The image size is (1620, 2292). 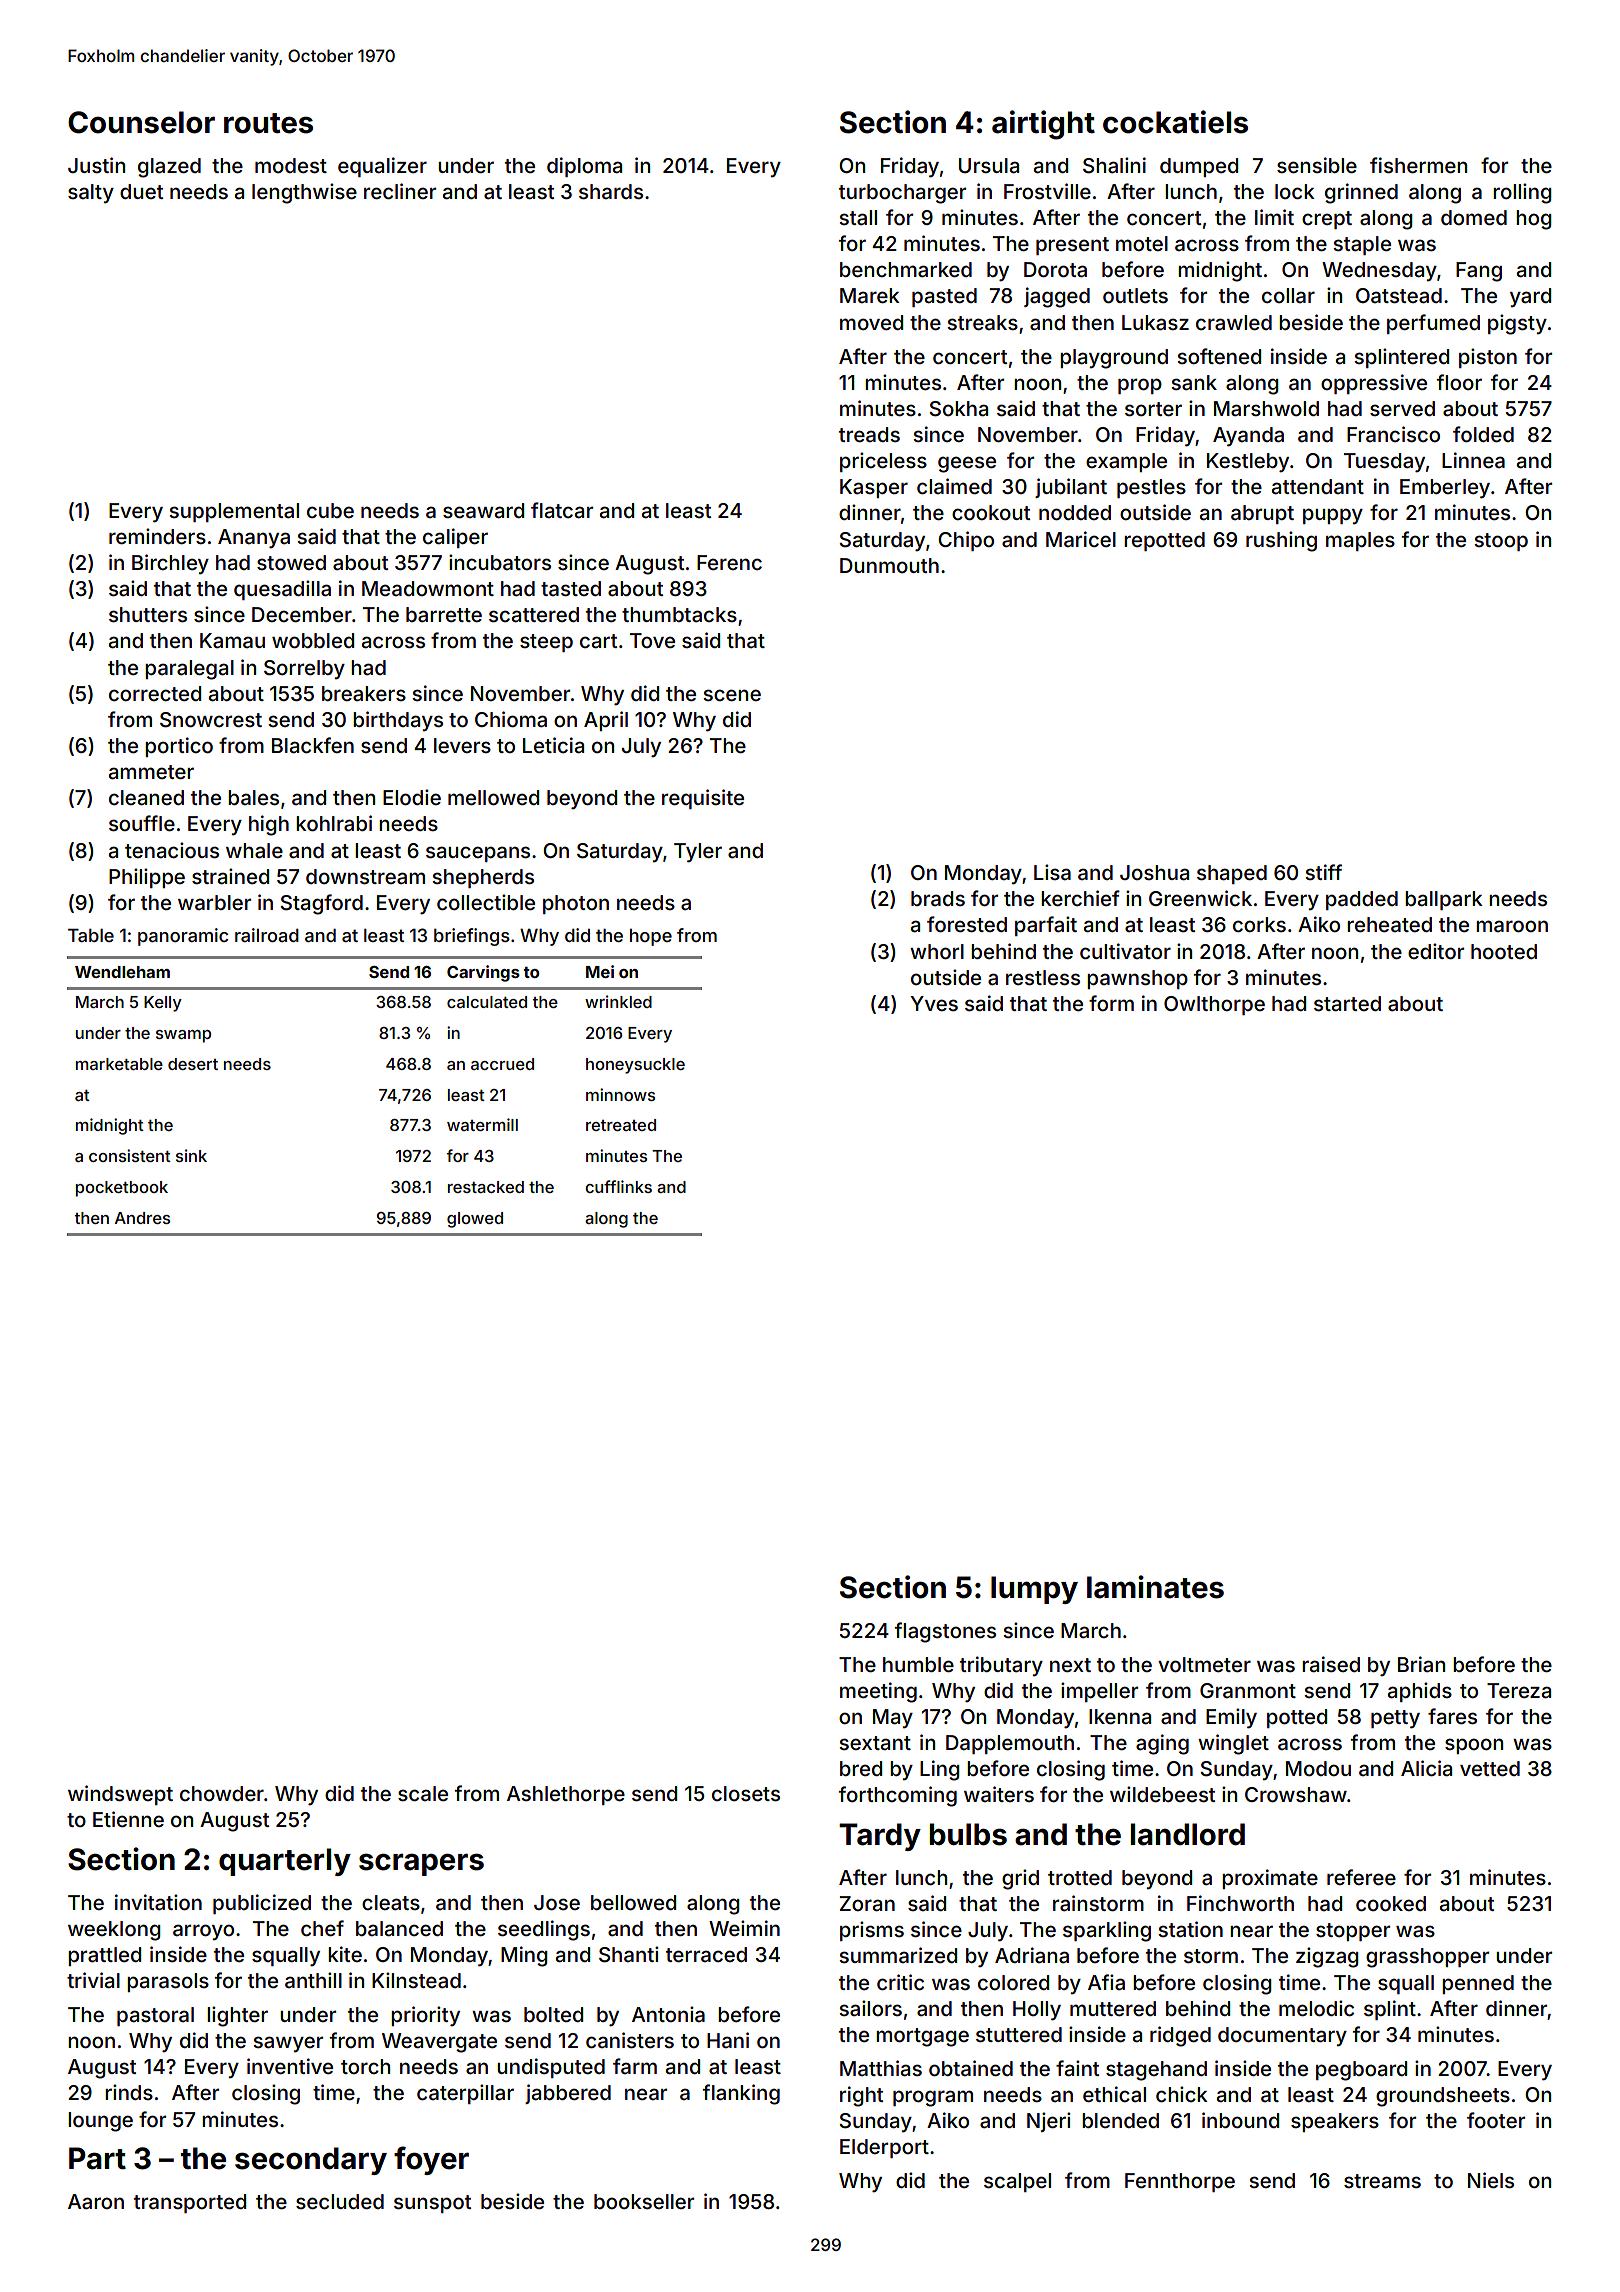 I want to click on scale, so click(x=423, y=1793).
